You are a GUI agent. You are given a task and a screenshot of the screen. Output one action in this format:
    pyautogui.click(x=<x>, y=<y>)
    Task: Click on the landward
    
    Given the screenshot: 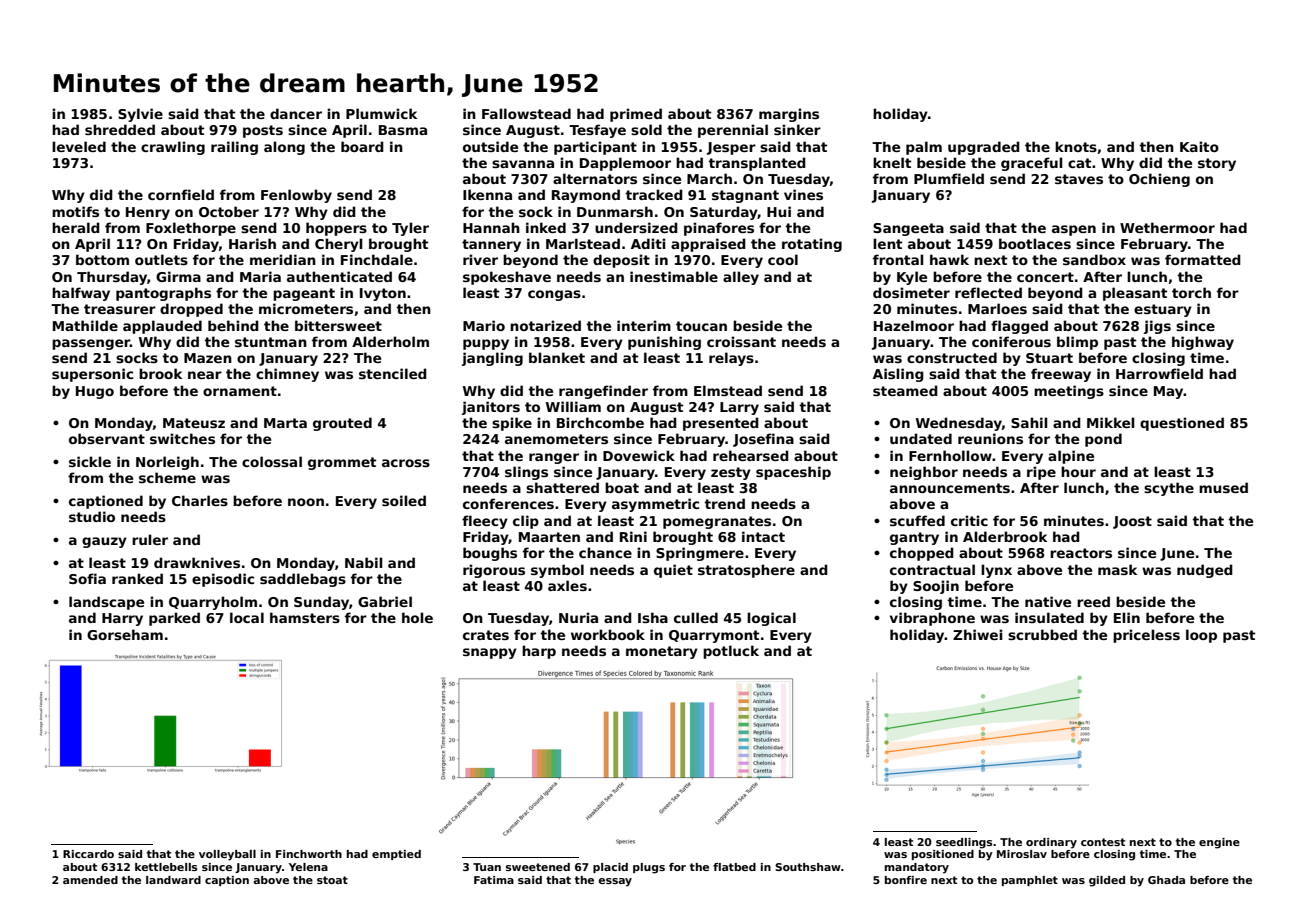 What is the action you would take?
    pyautogui.click(x=173, y=880)
